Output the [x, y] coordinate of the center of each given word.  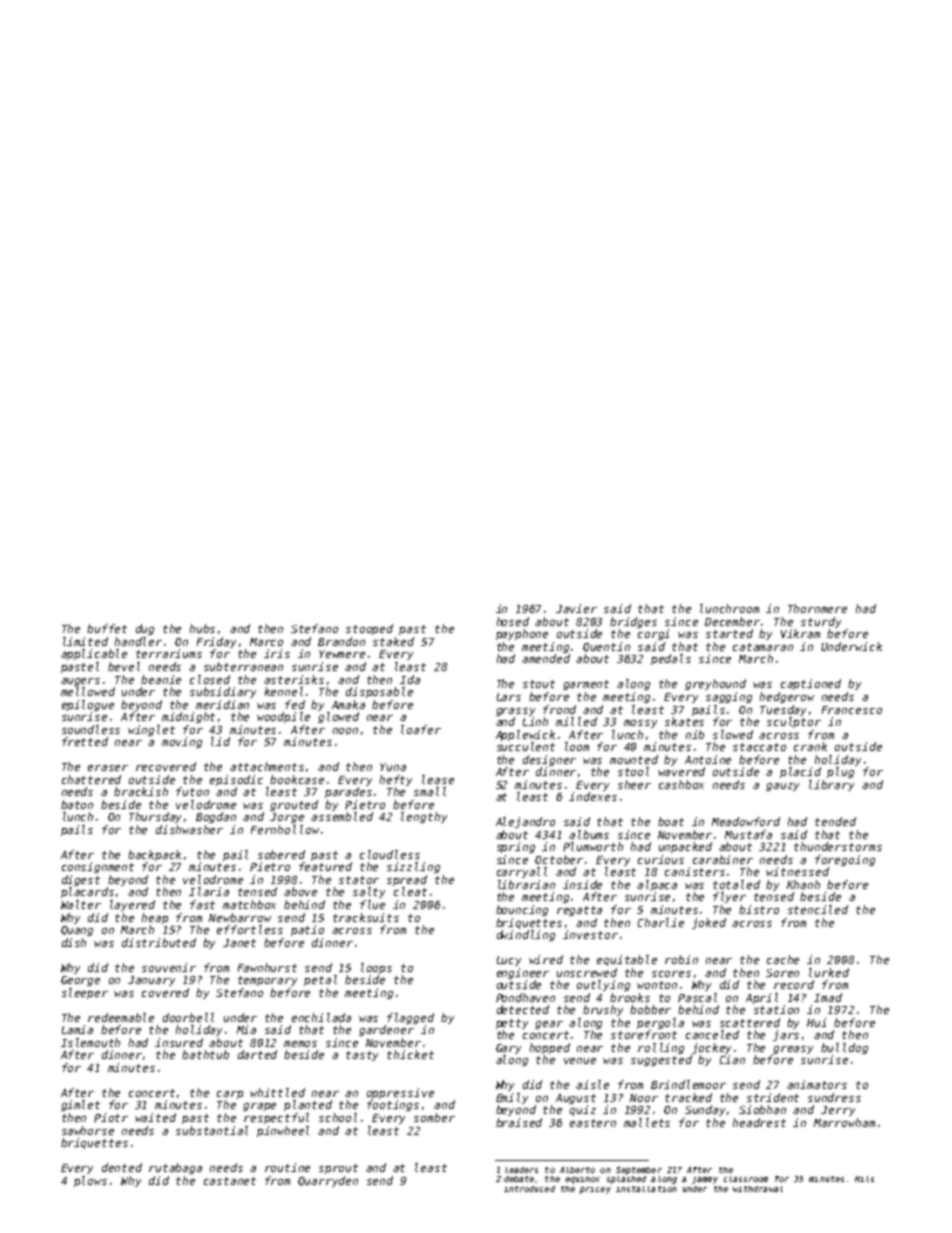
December [732, 621]
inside [582, 884]
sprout [338, 1169]
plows [90, 1181]
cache [783, 959]
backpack [154, 855]
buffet [107, 628]
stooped [369, 629]
